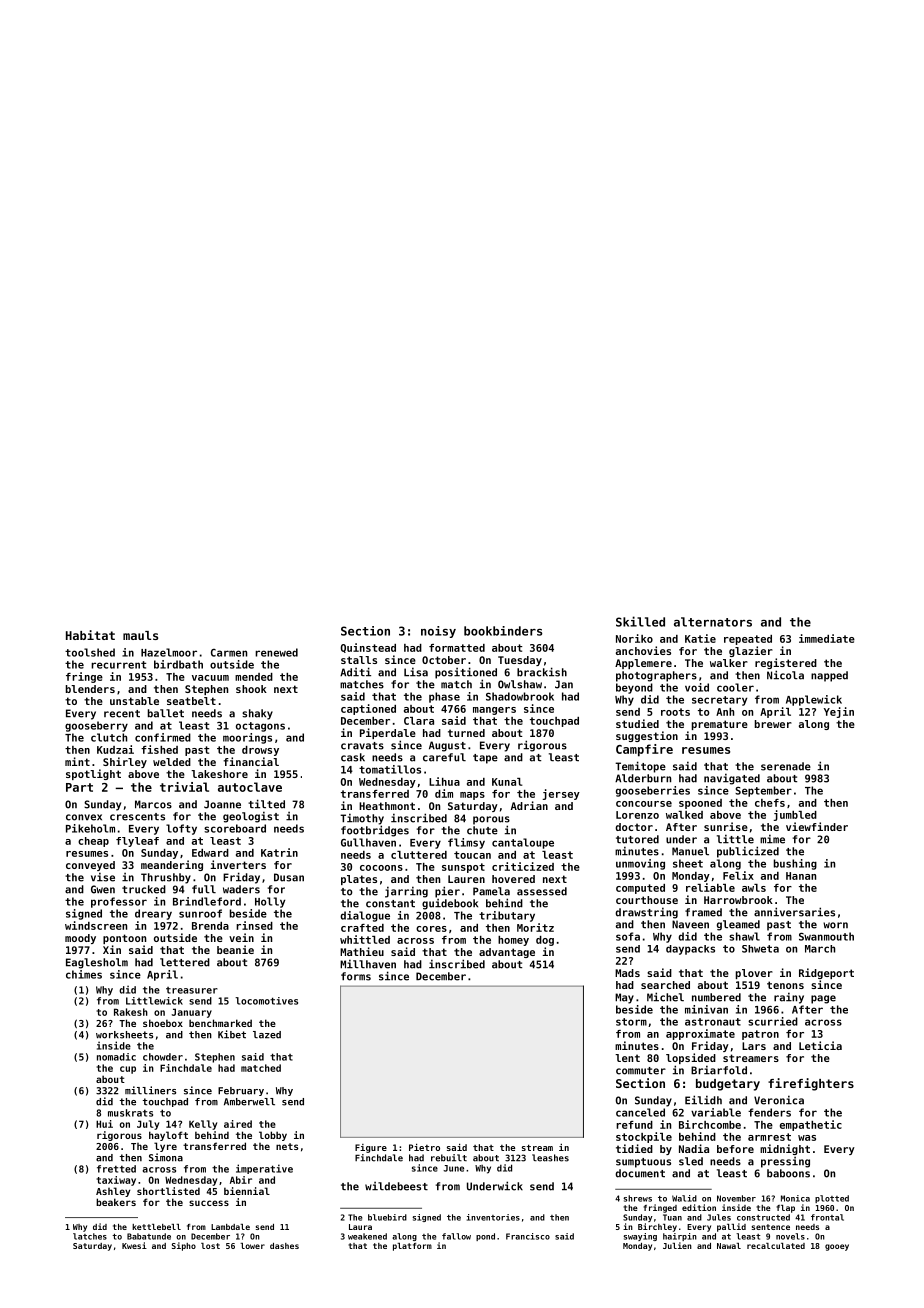 The height and width of the screenshot is (1308, 924). I want to click on noisy, so click(438, 632).
